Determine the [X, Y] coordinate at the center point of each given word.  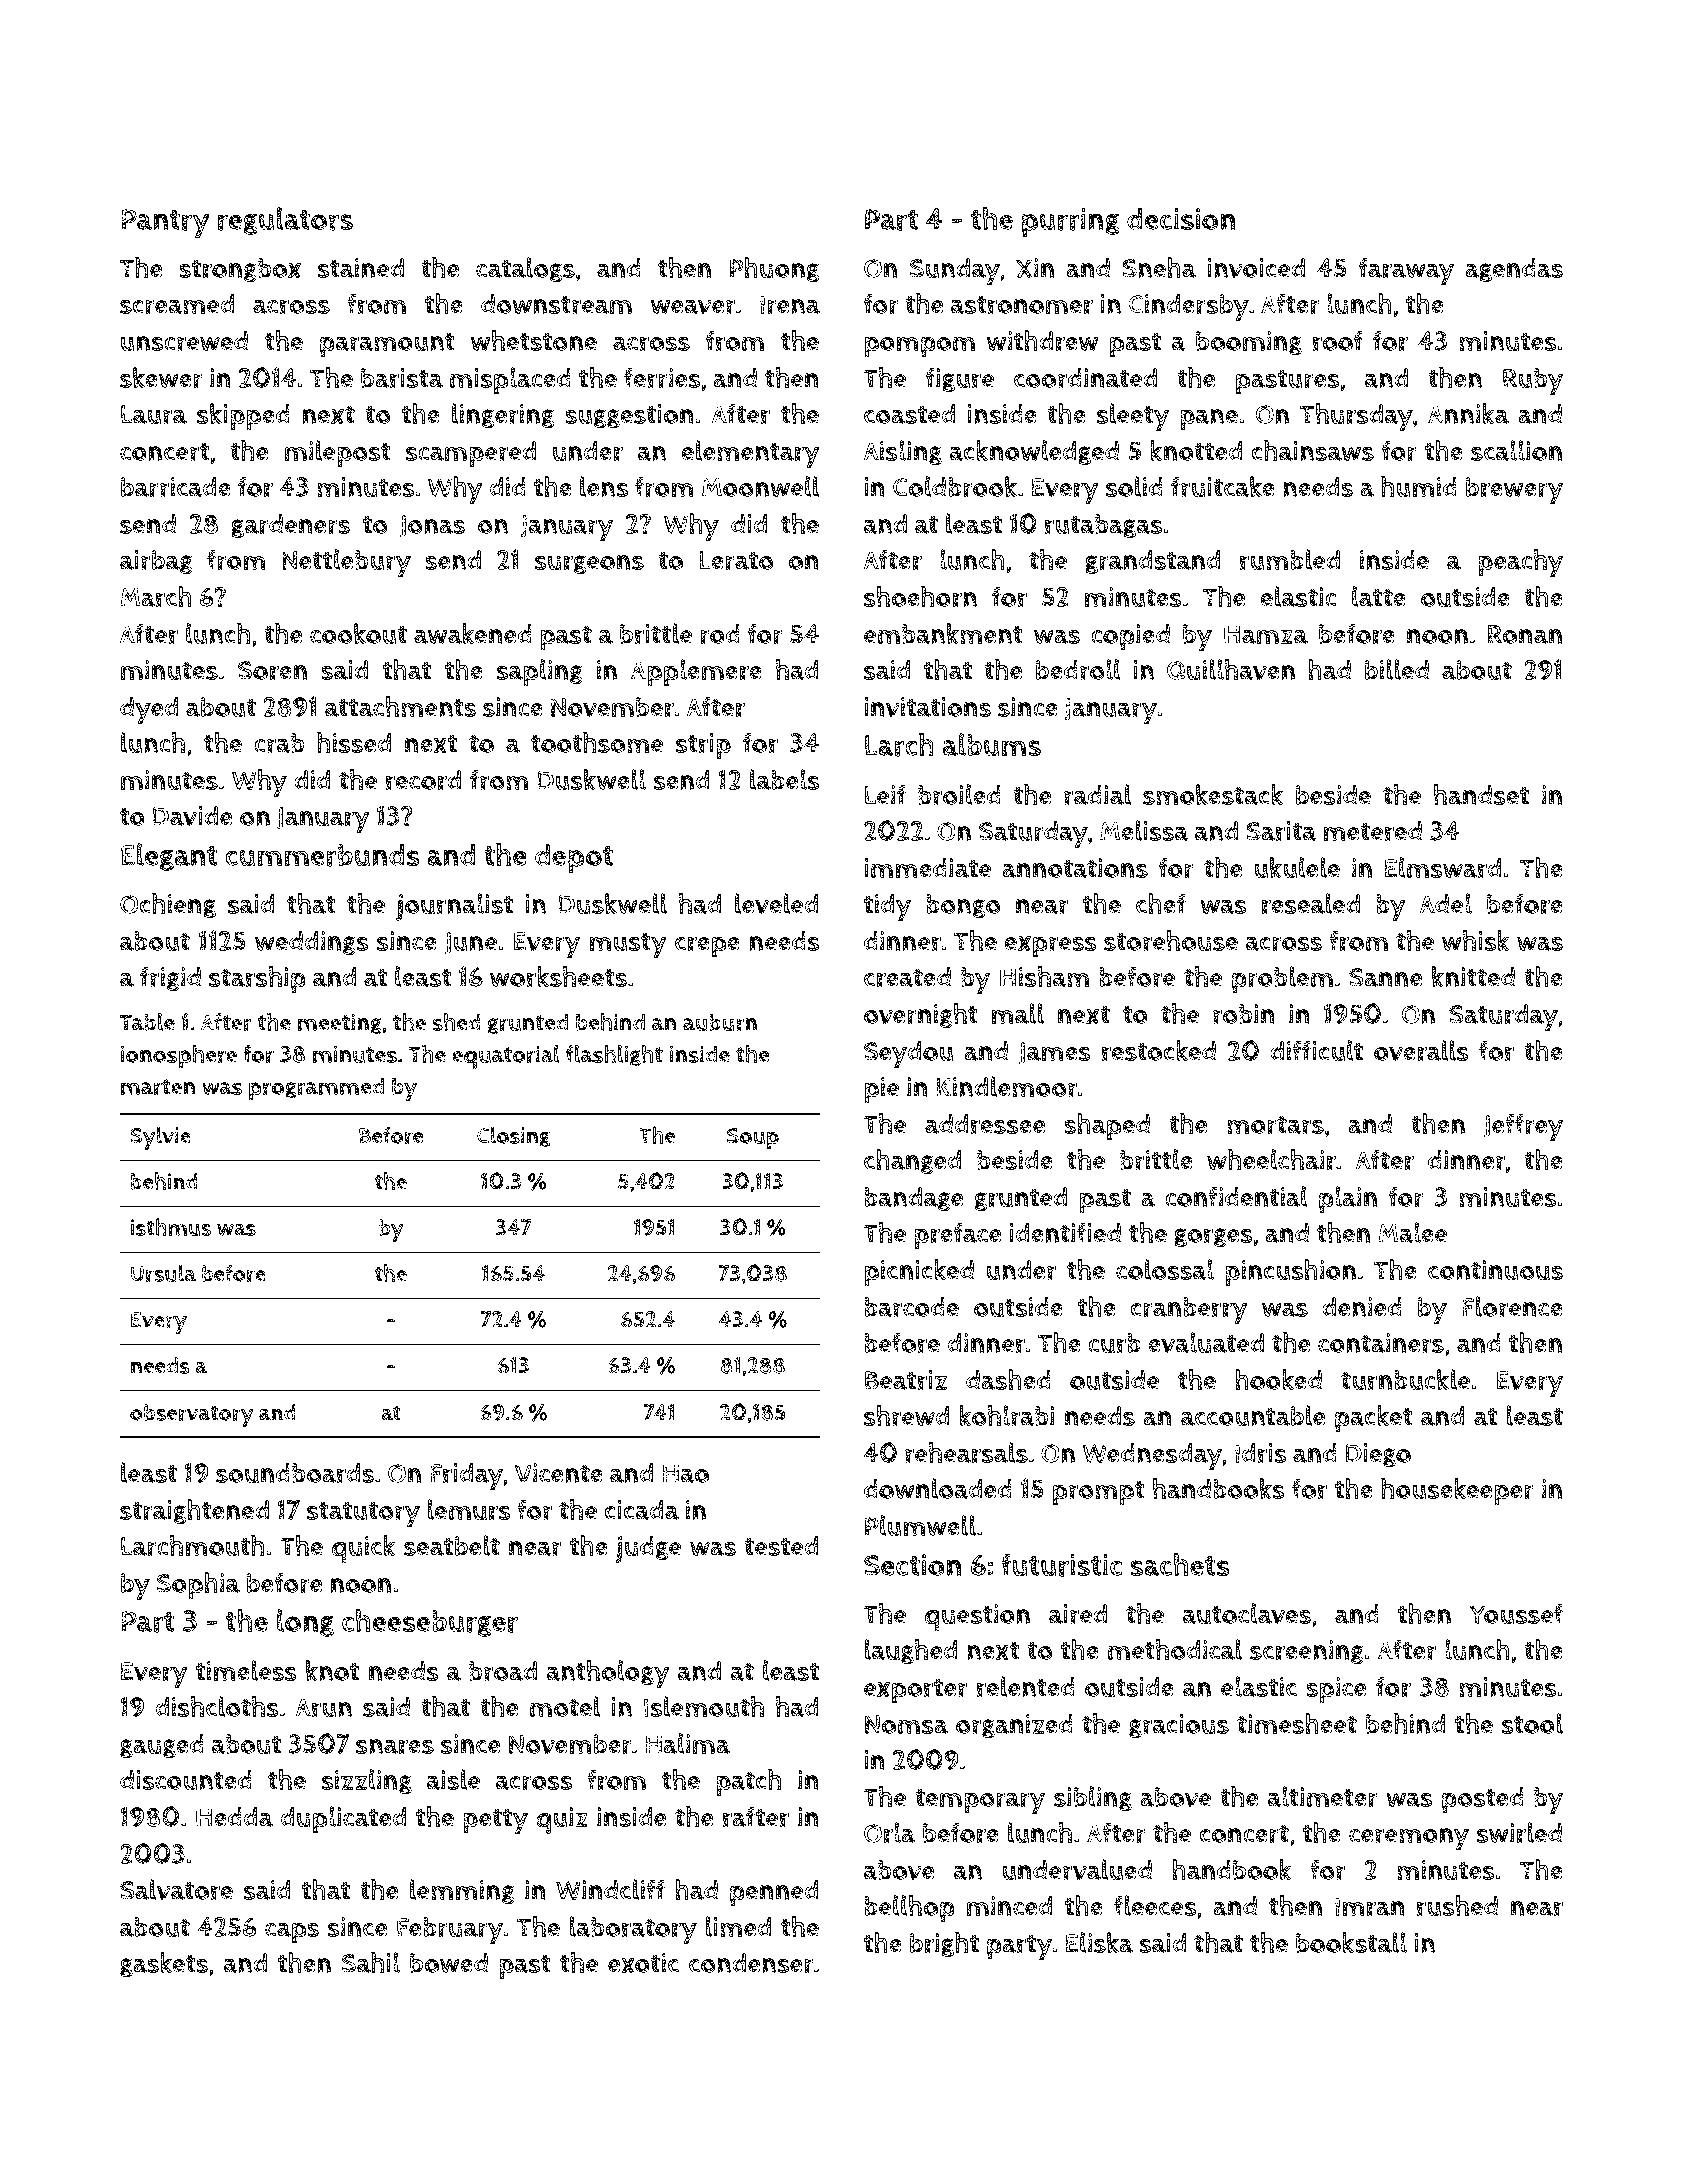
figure [960, 379]
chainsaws [1313, 450]
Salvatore [176, 1890]
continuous [1495, 1270]
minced [1009, 1906]
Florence [1512, 1307]
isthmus [171, 1227]
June [471, 943]
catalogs [525, 269]
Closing [513, 1136]
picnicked [919, 1273]
